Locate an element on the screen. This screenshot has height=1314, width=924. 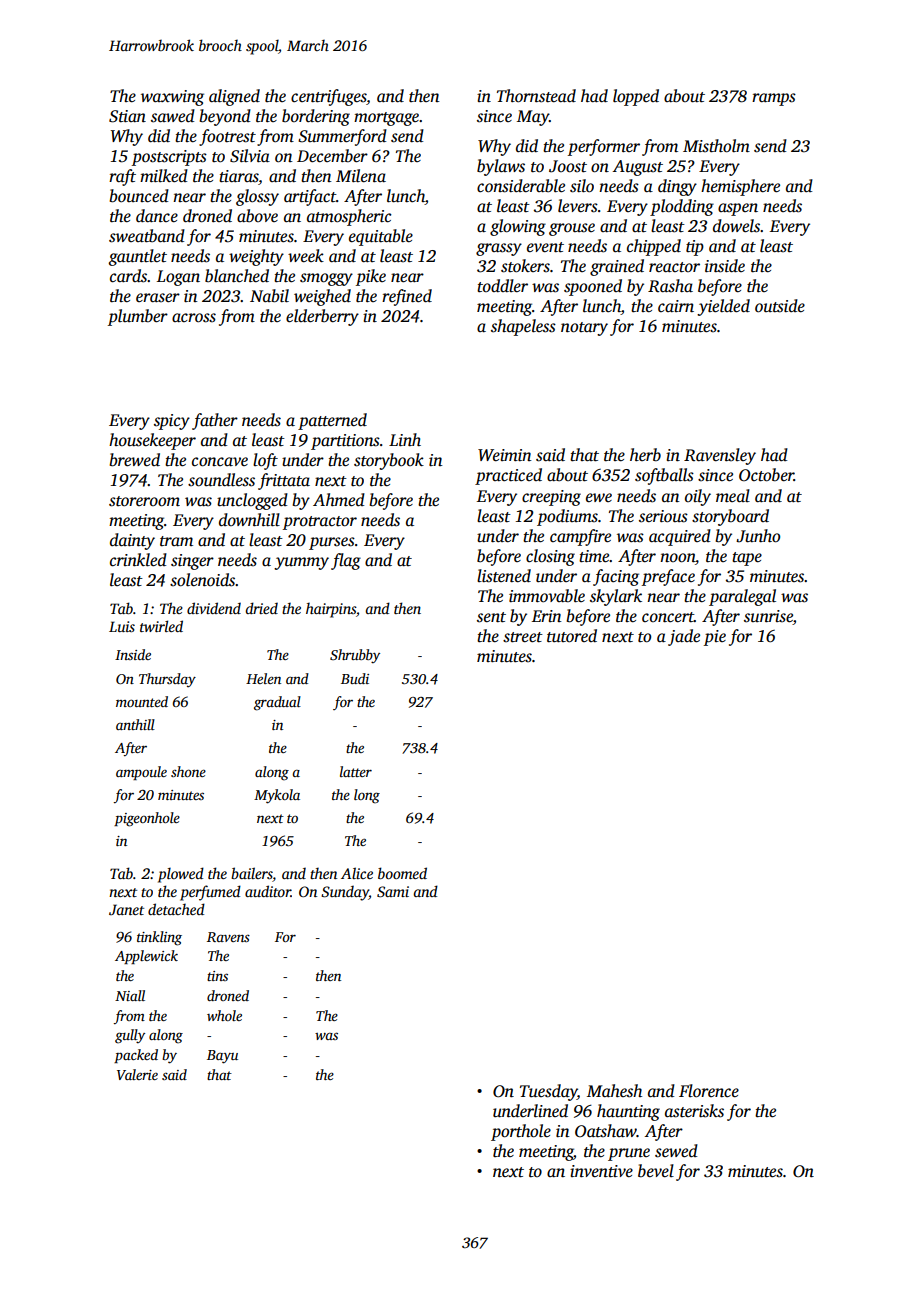
aligned is located at coordinates (234, 97).
